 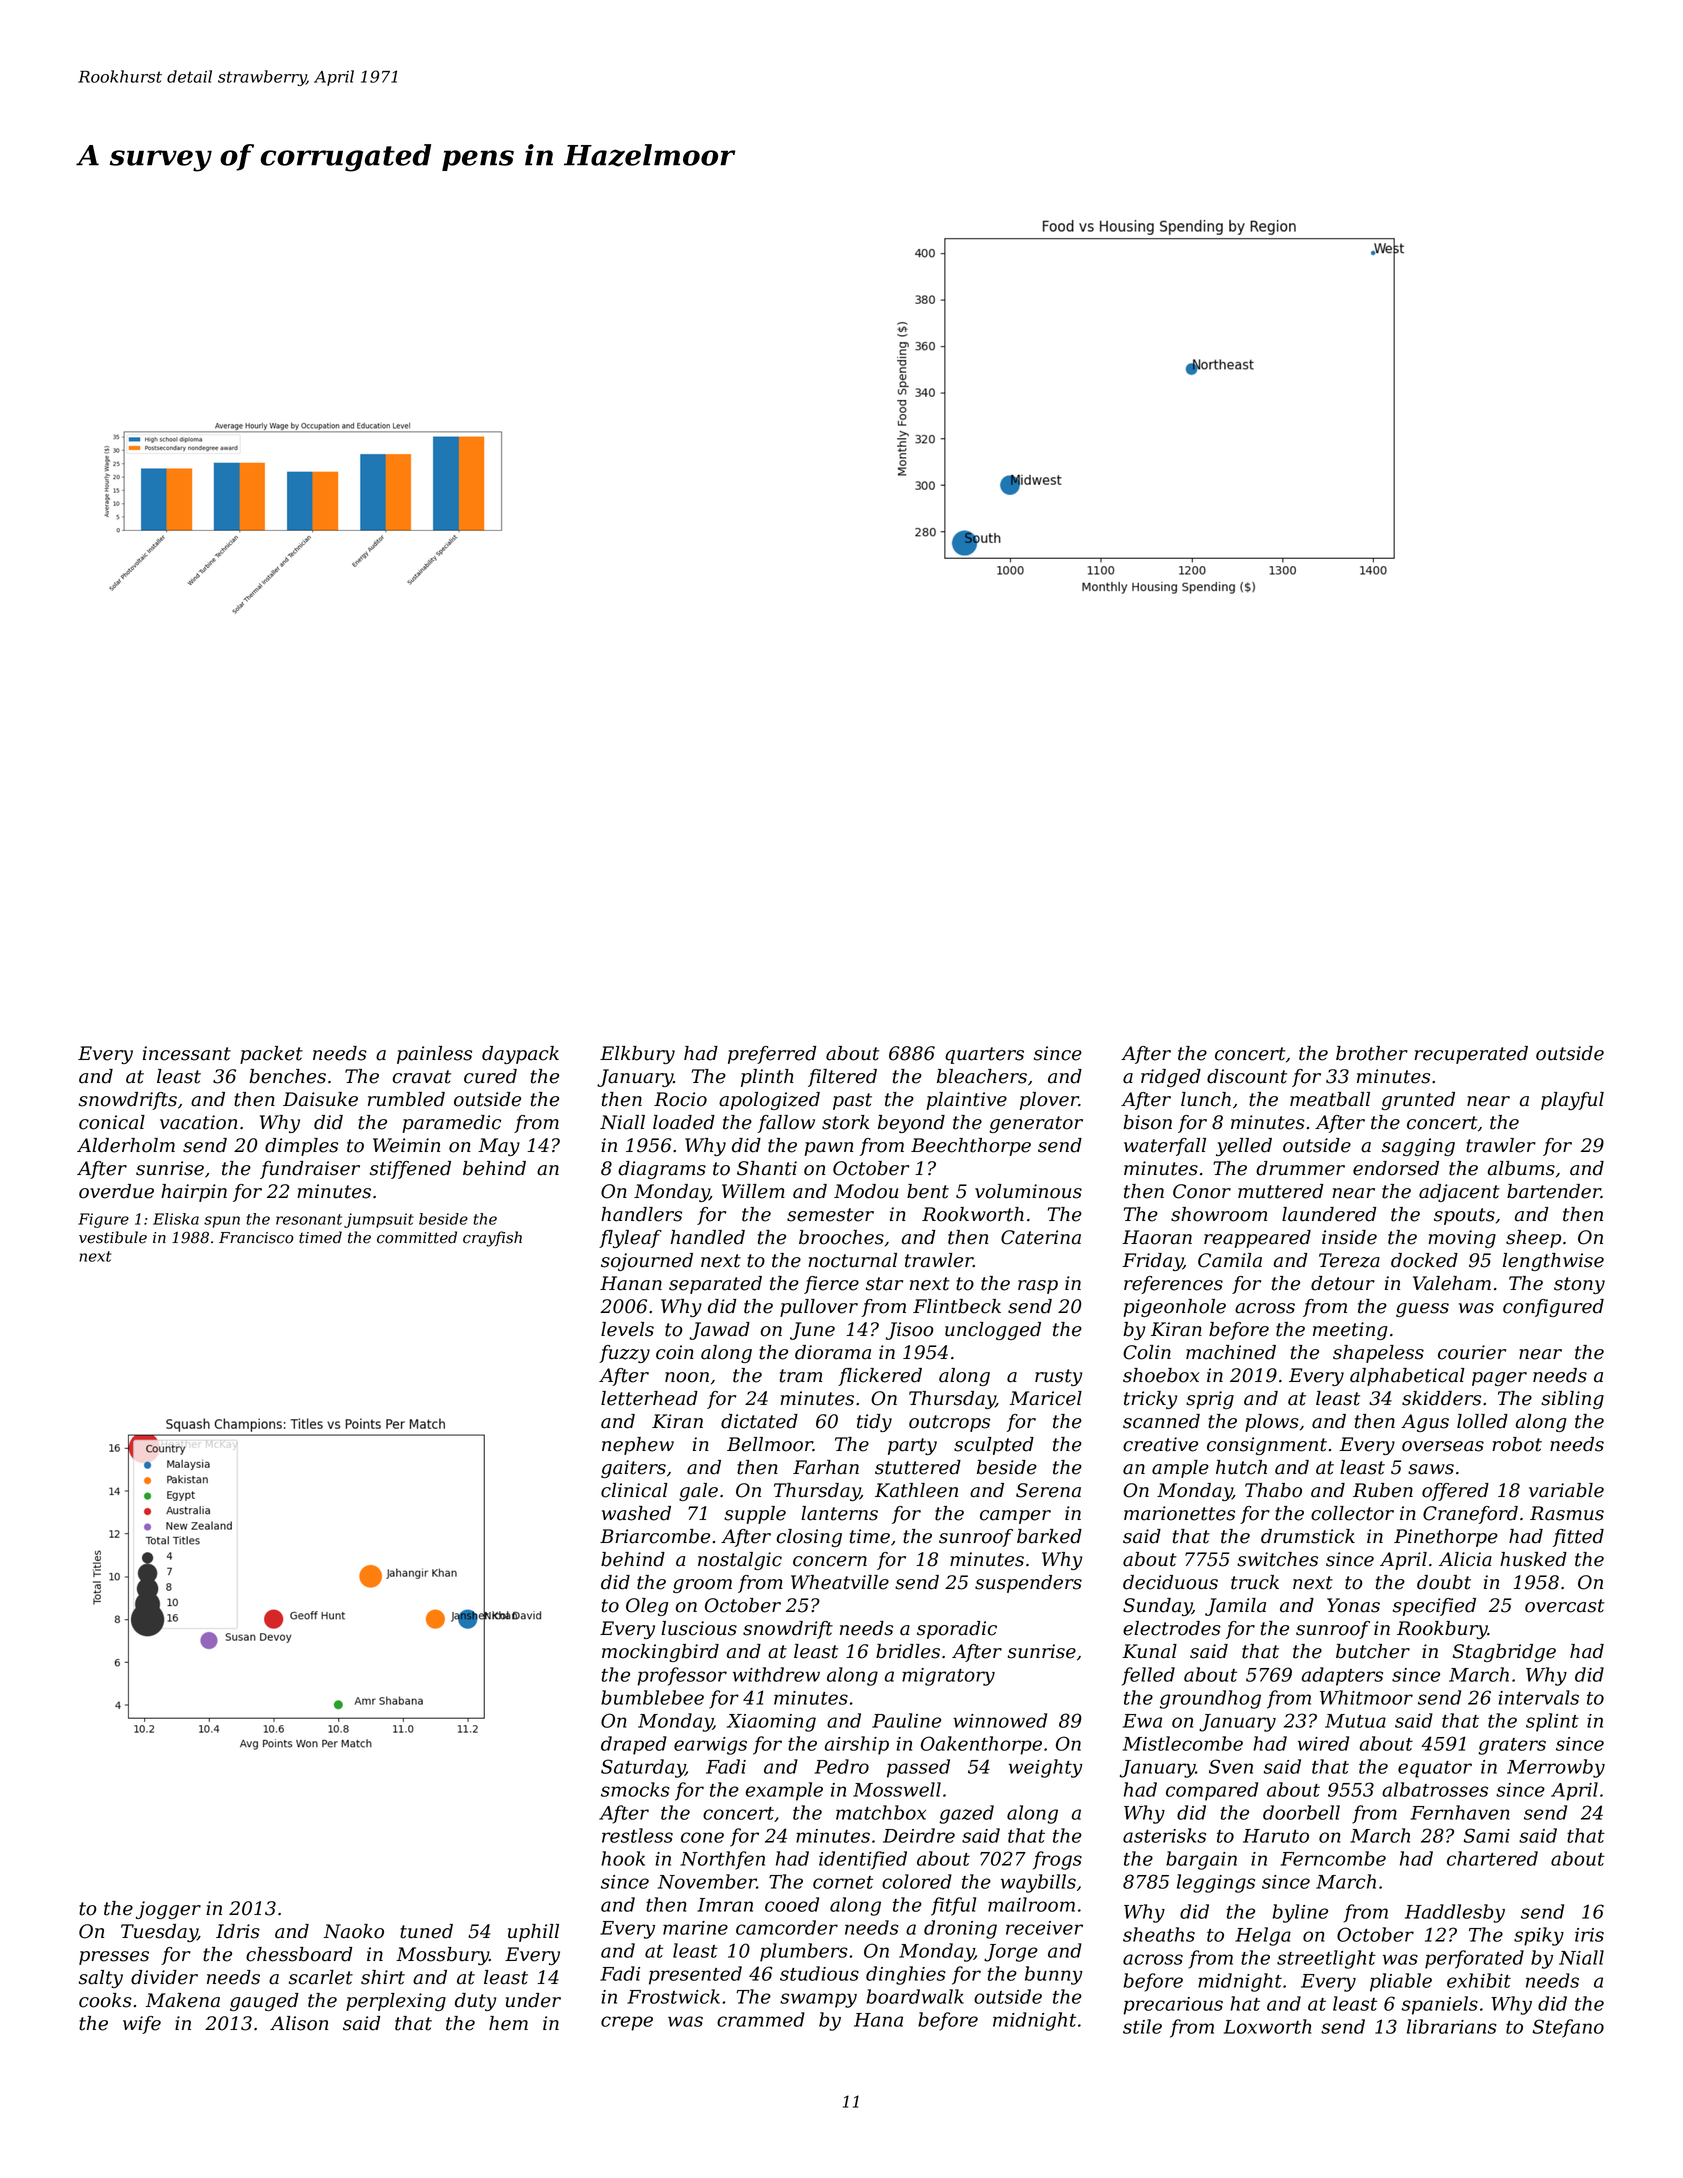 I want to click on vacation, so click(x=198, y=1122).
